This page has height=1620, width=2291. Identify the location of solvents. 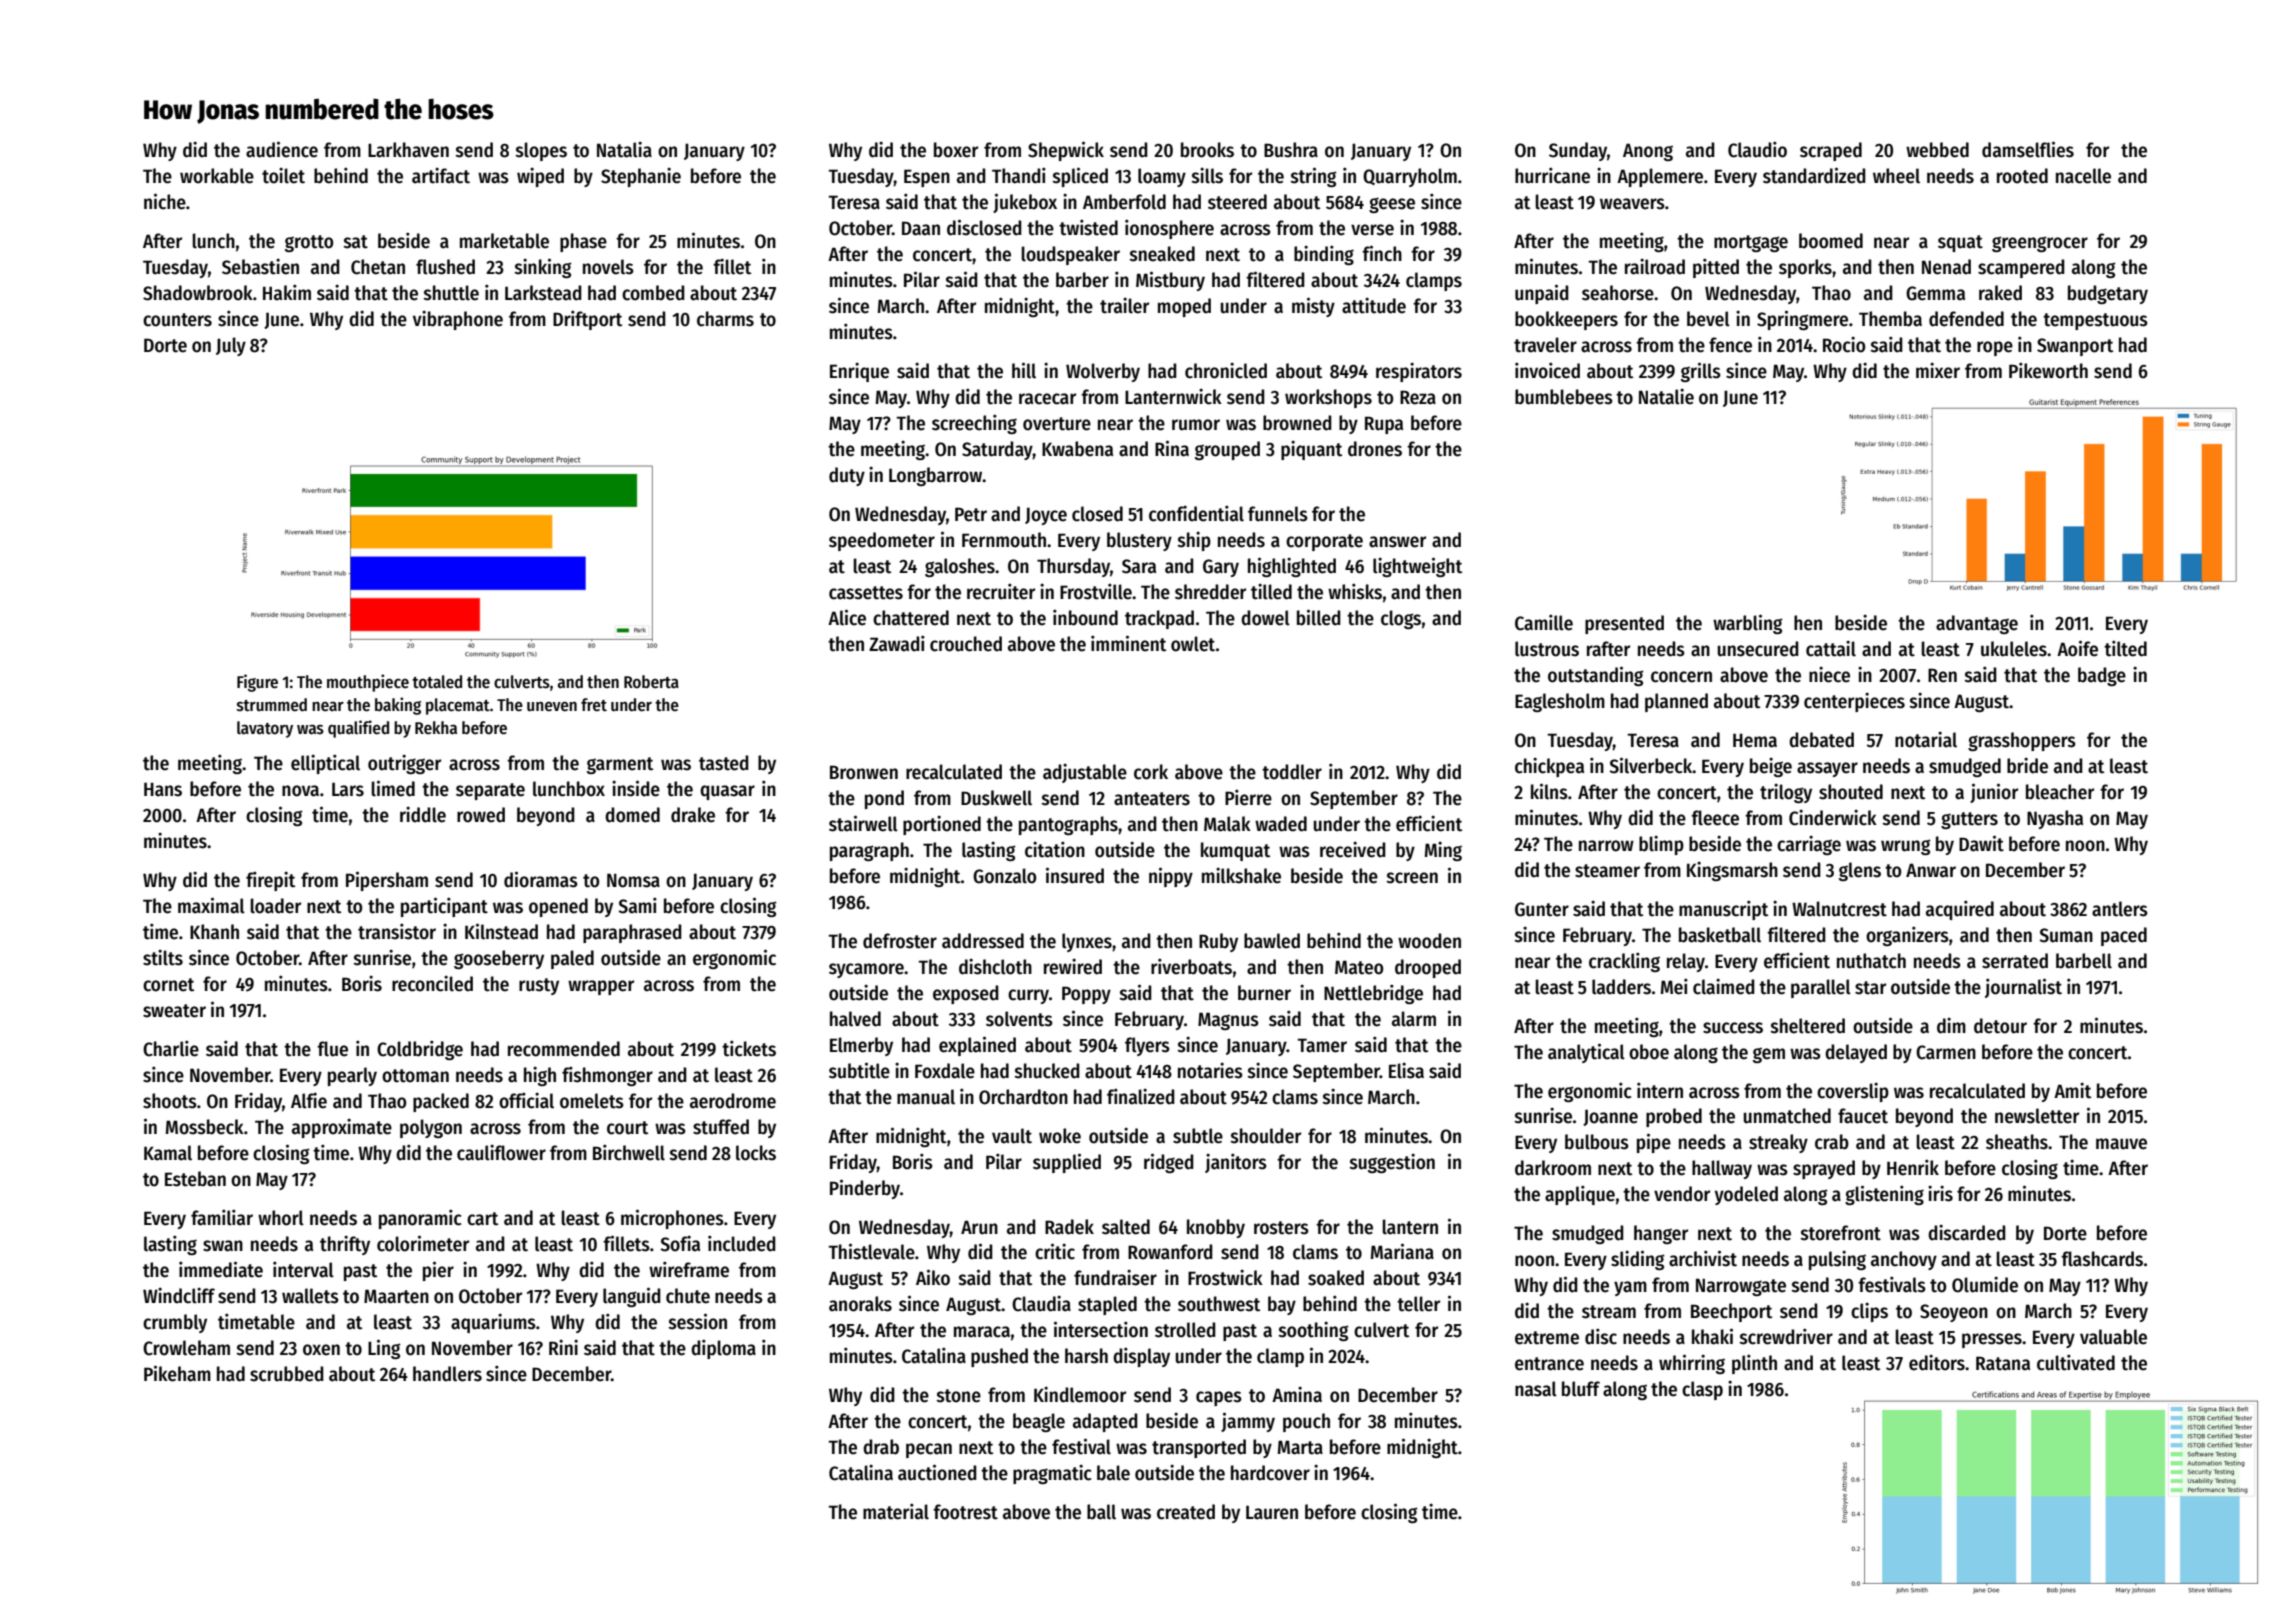
(1019, 1019).
